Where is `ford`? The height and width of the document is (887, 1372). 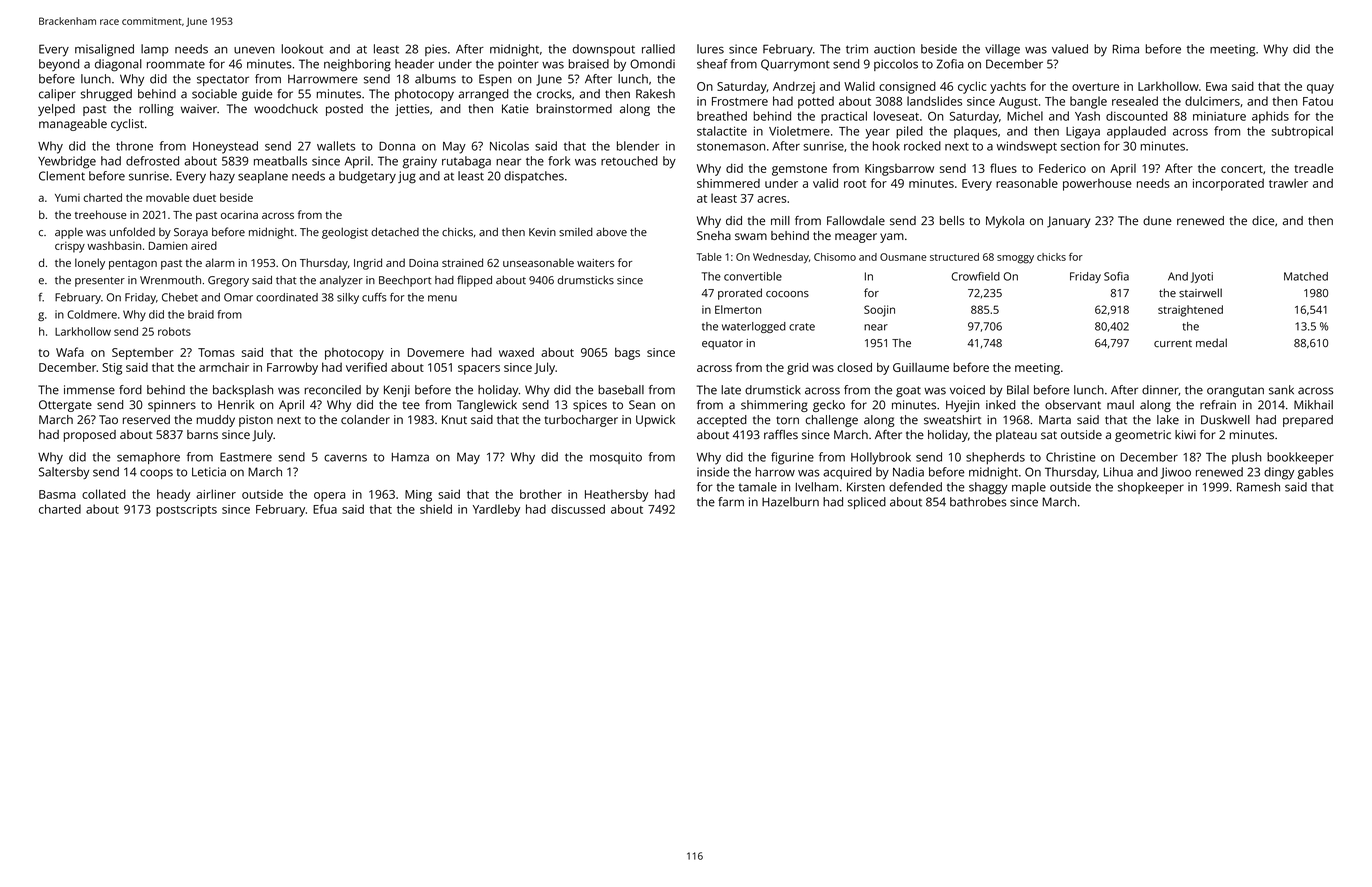 ford is located at coordinates (130, 390).
